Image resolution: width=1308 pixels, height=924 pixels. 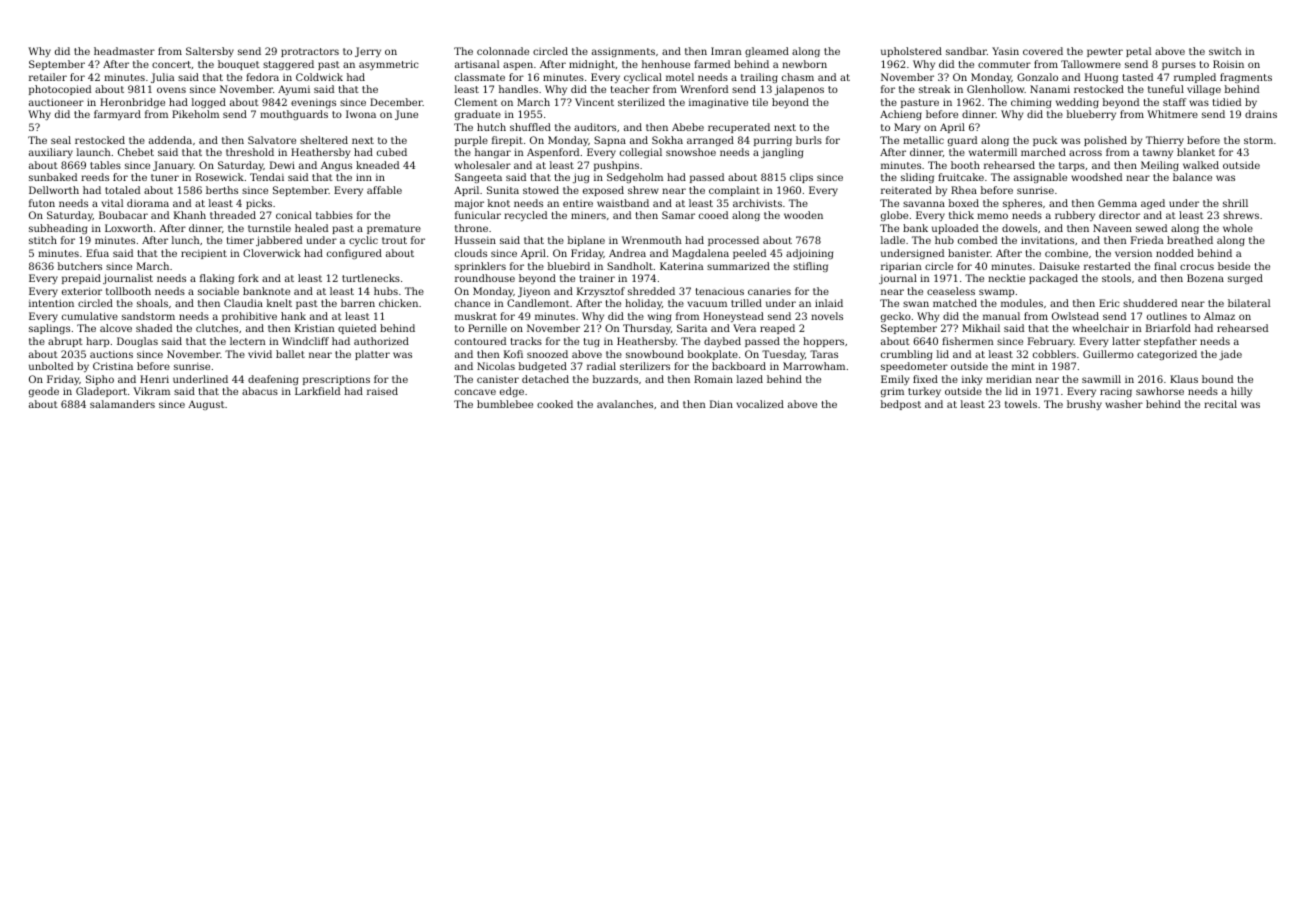 What do you see at coordinates (1006, 278) in the image?
I see `necktie` at bounding box center [1006, 278].
